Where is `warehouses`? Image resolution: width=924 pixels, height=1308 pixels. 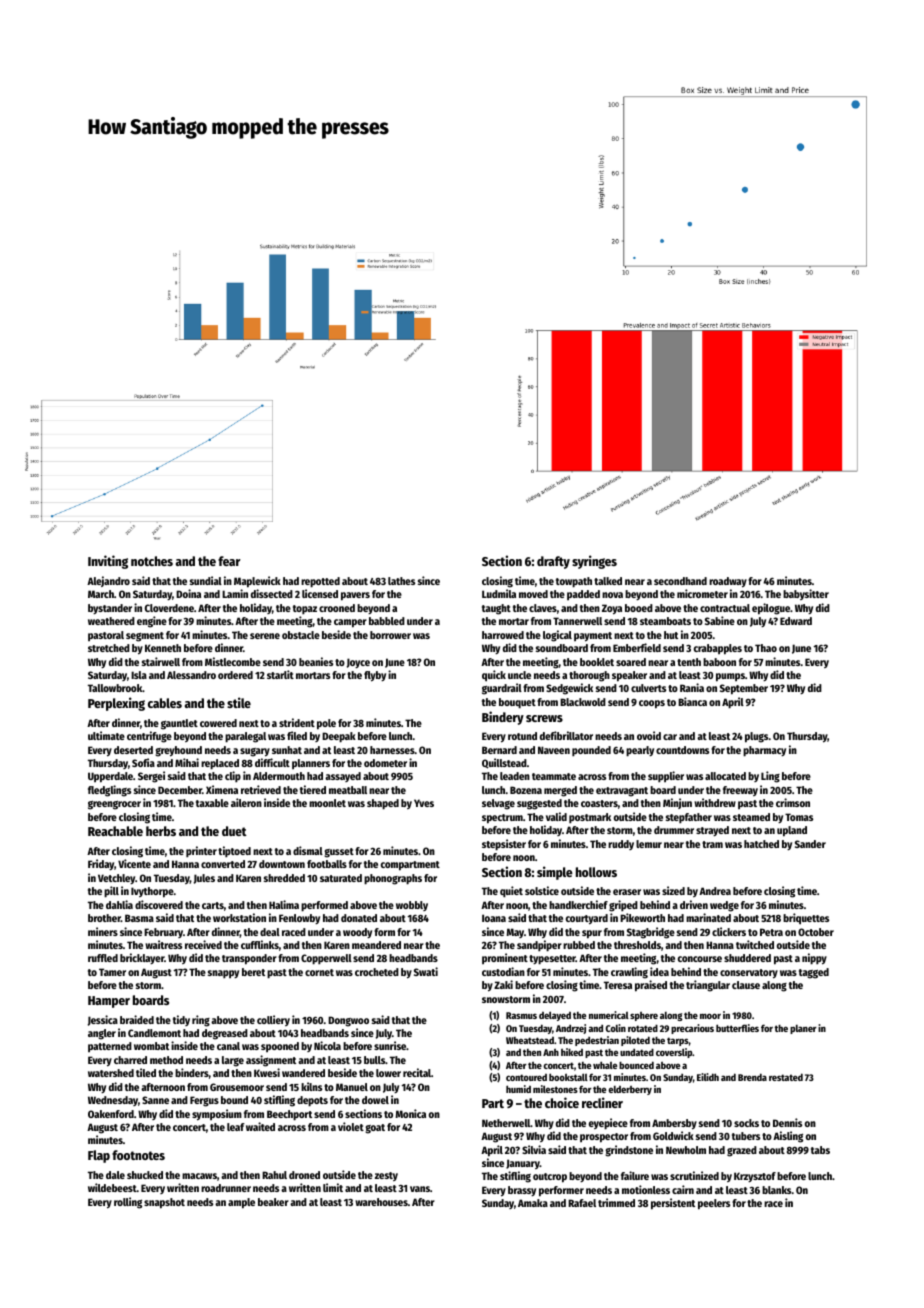 warehouses is located at coordinates (381, 1202).
